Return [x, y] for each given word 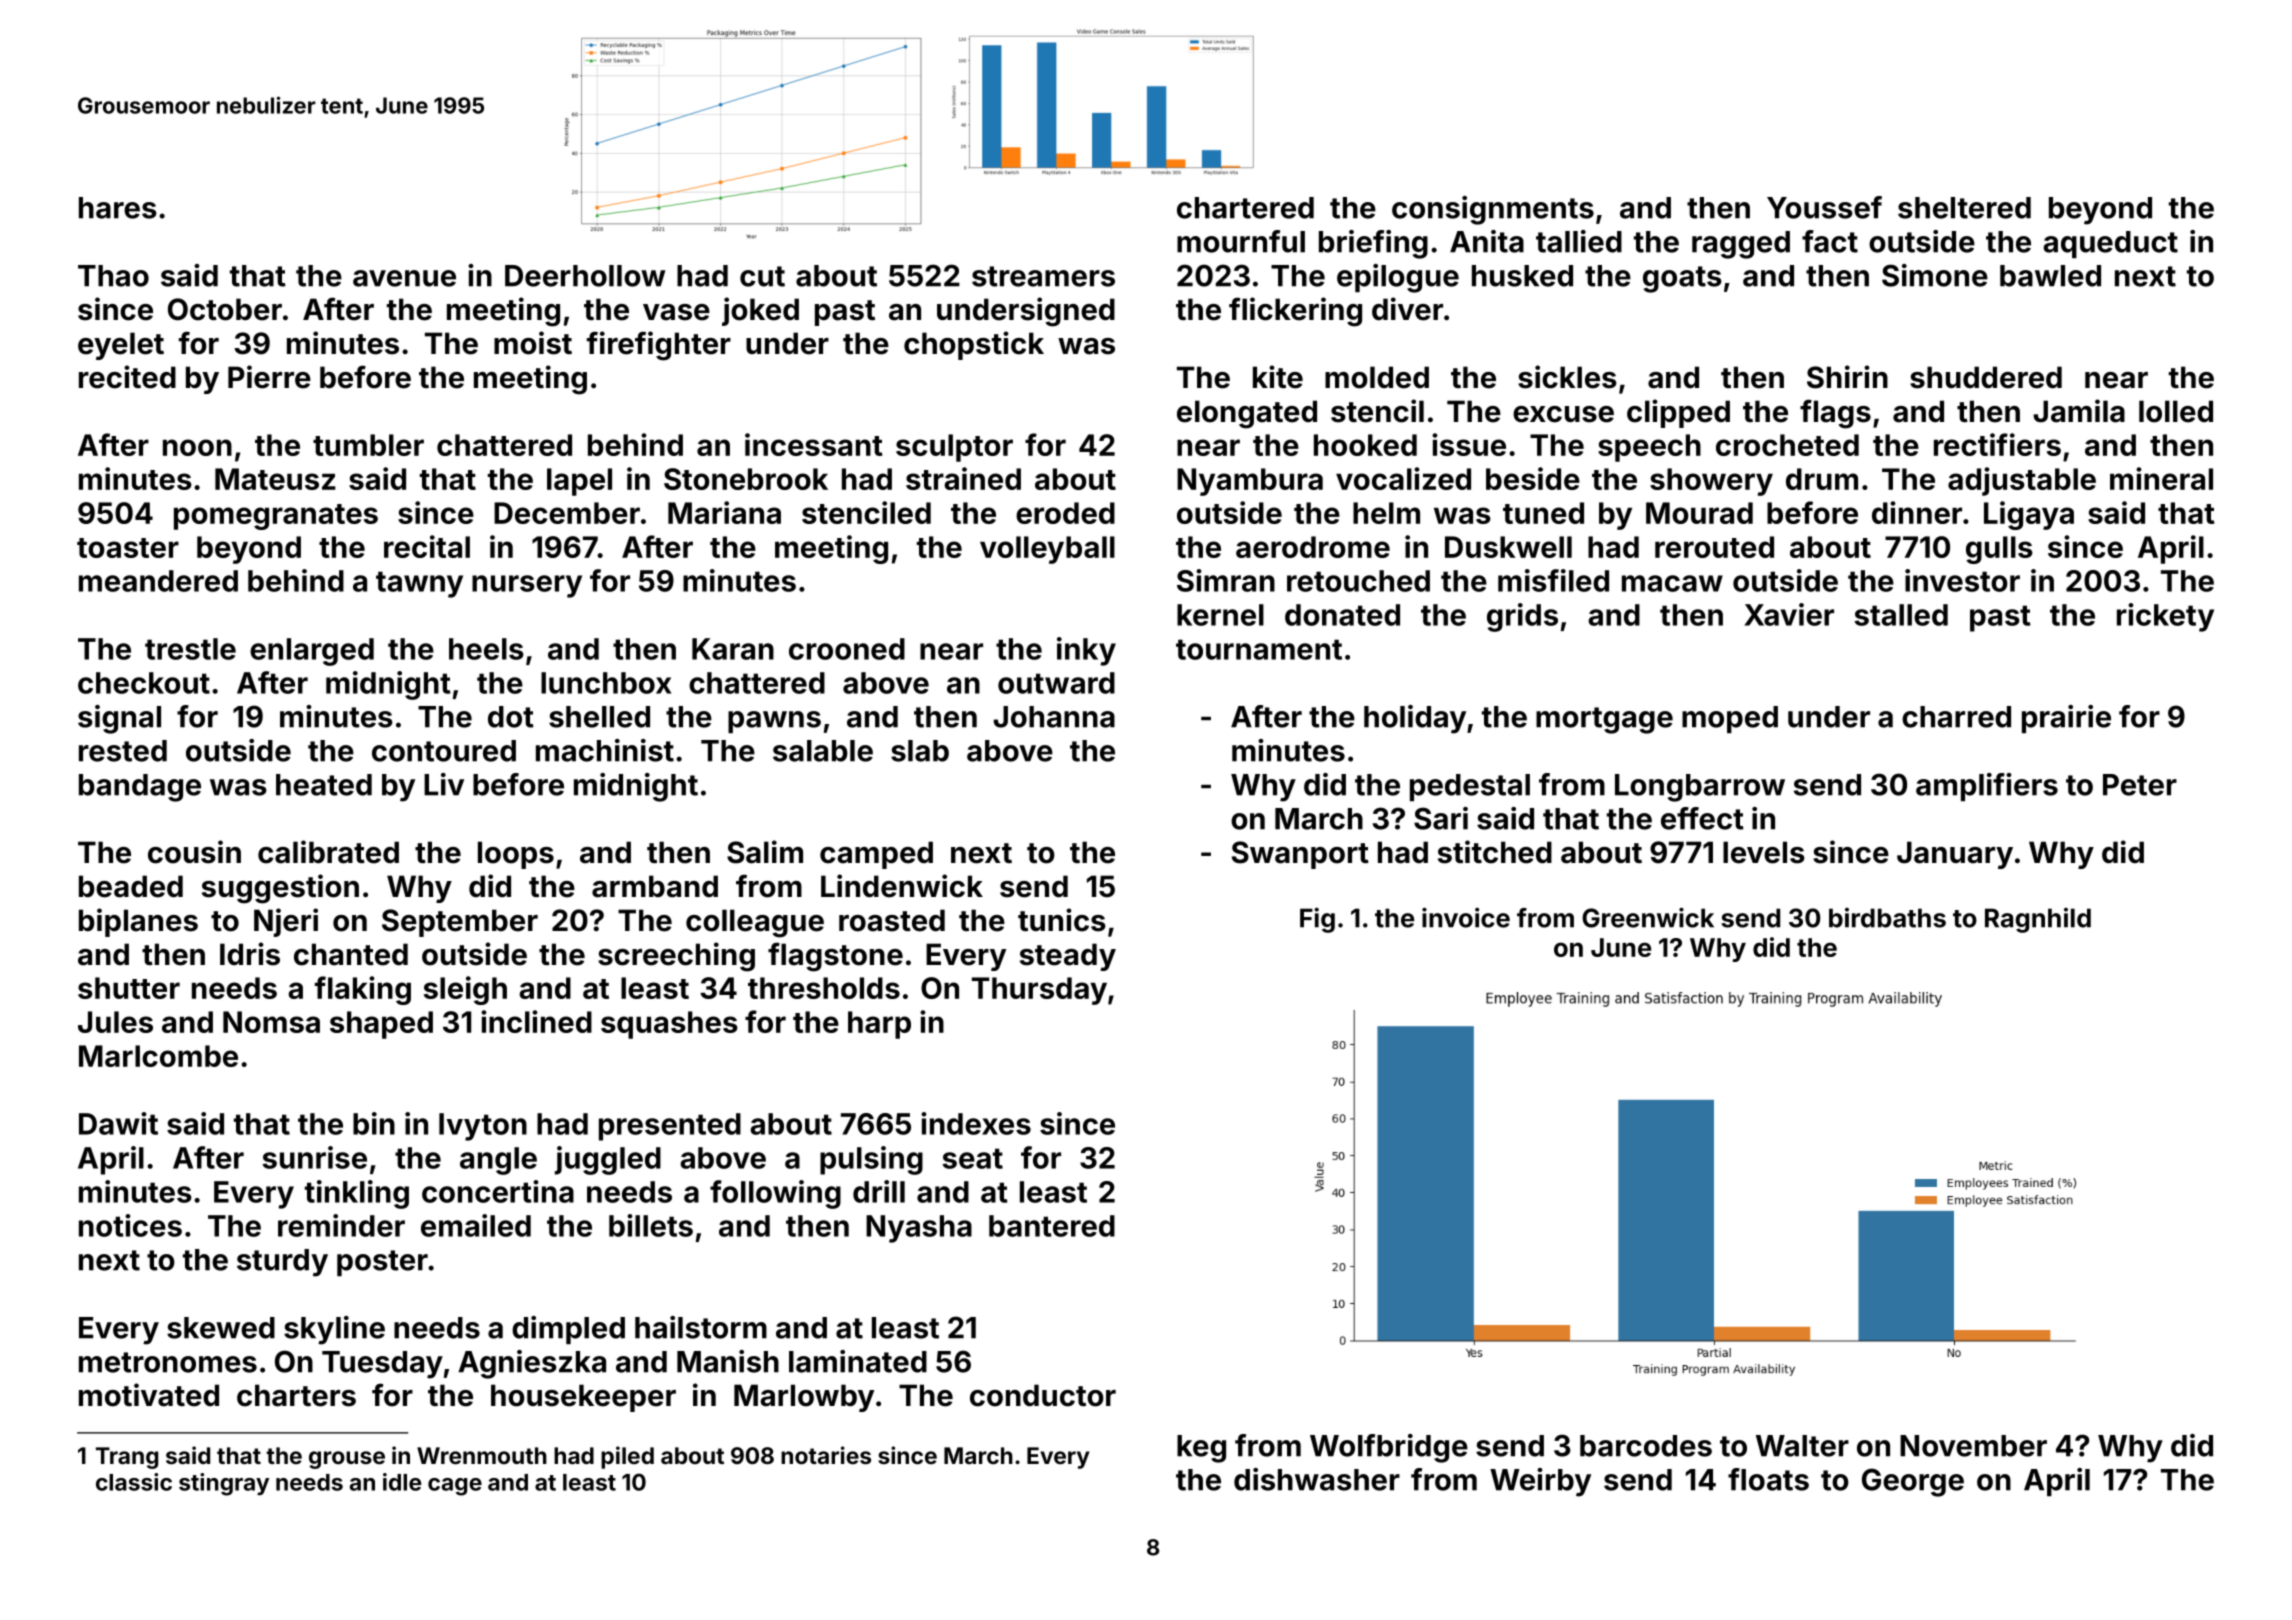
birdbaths [1887, 918]
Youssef [1824, 207]
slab [920, 751]
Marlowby [804, 1398]
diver [1407, 309]
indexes [976, 1123]
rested [123, 751]
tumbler [368, 445]
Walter [1802, 1446]
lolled [2176, 411]
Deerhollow [585, 276]
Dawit [118, 1123]
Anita [1487, 241]
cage [455, 1487]
